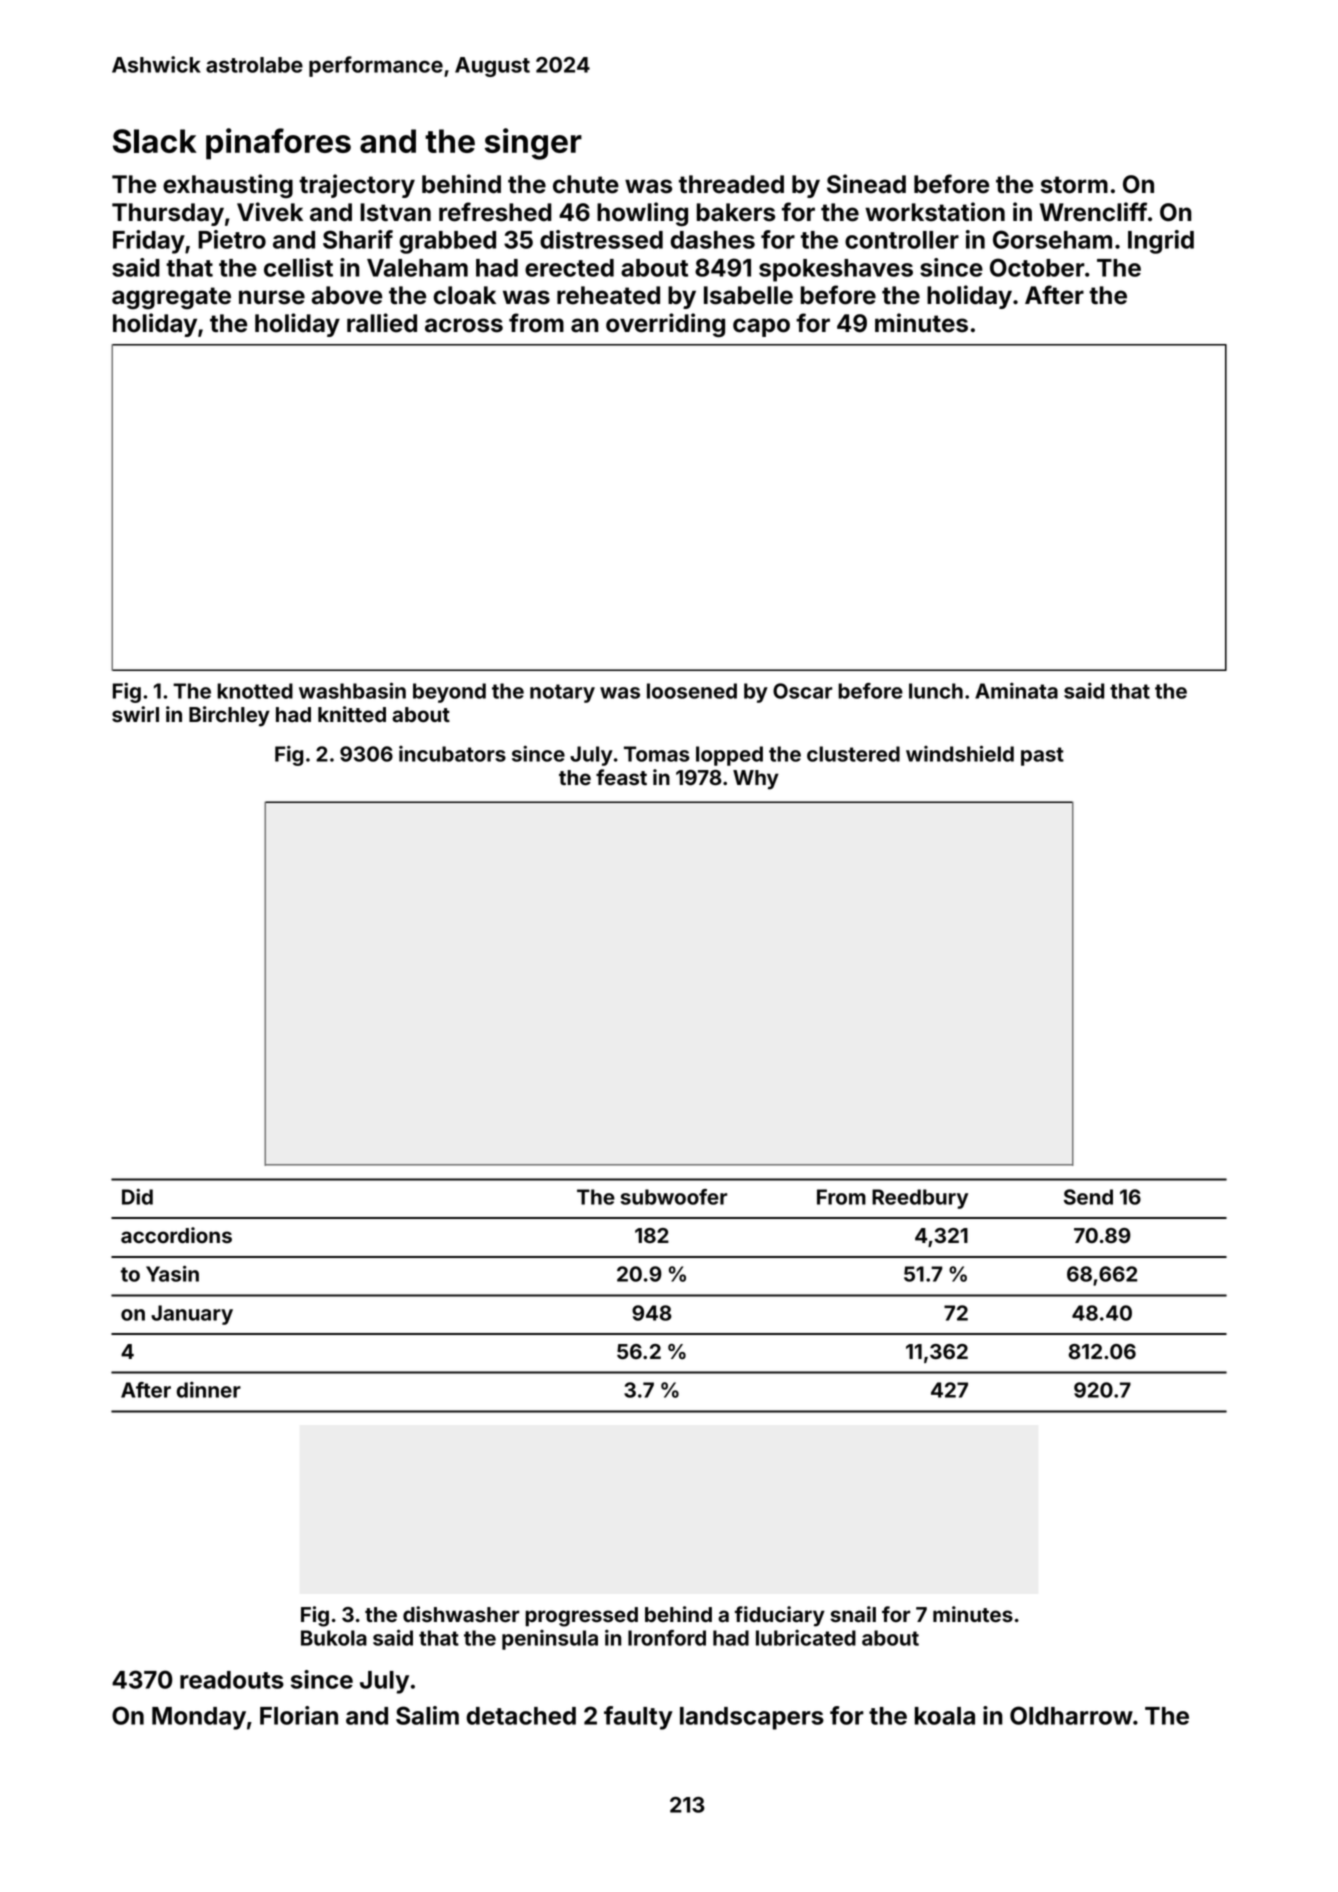  What do you see at coordinates (278, 144) in the image?
I see `pinafores` at bounding box center [278, 144].
